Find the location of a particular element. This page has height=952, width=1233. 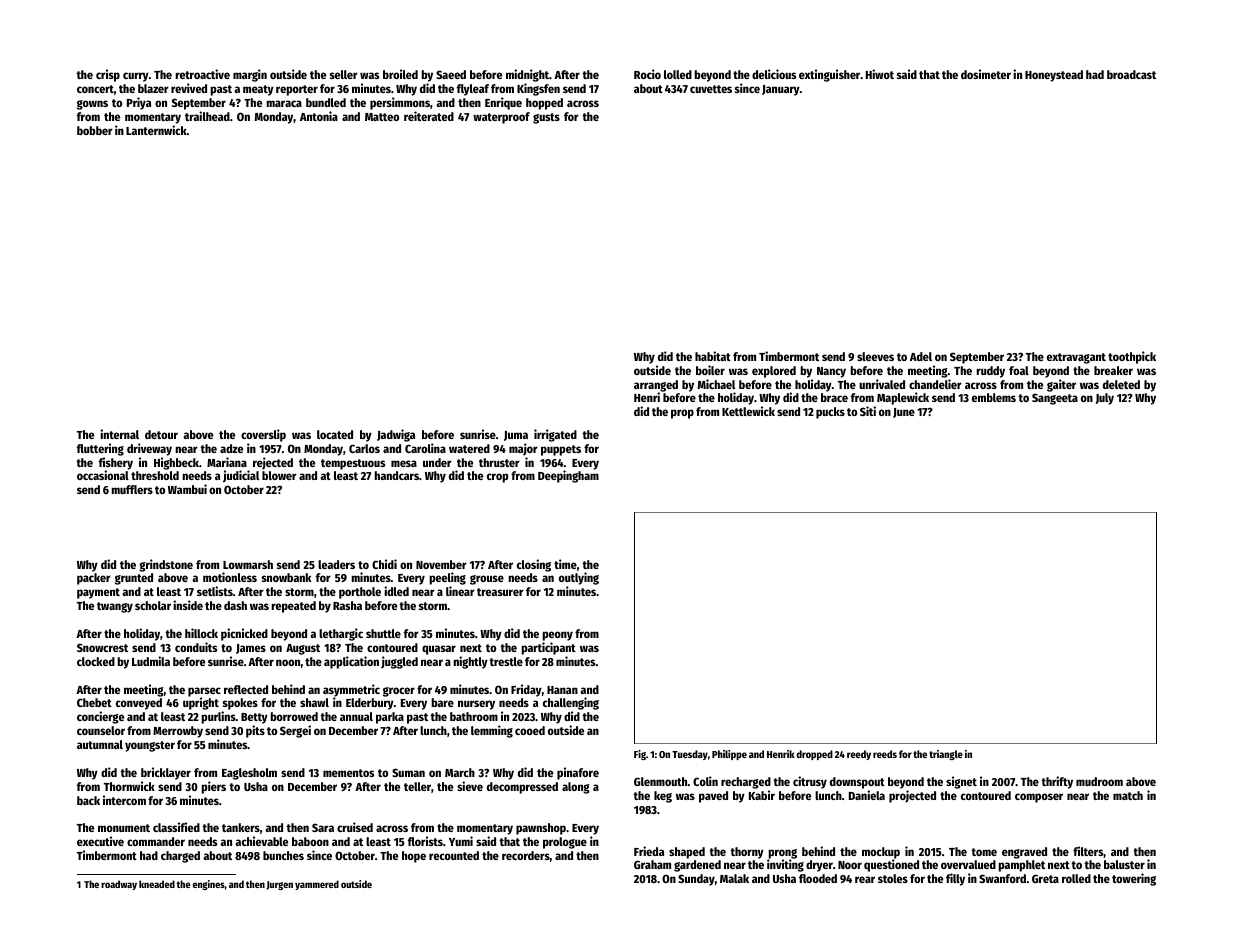

arranged is located at coordinates (656, 386).
